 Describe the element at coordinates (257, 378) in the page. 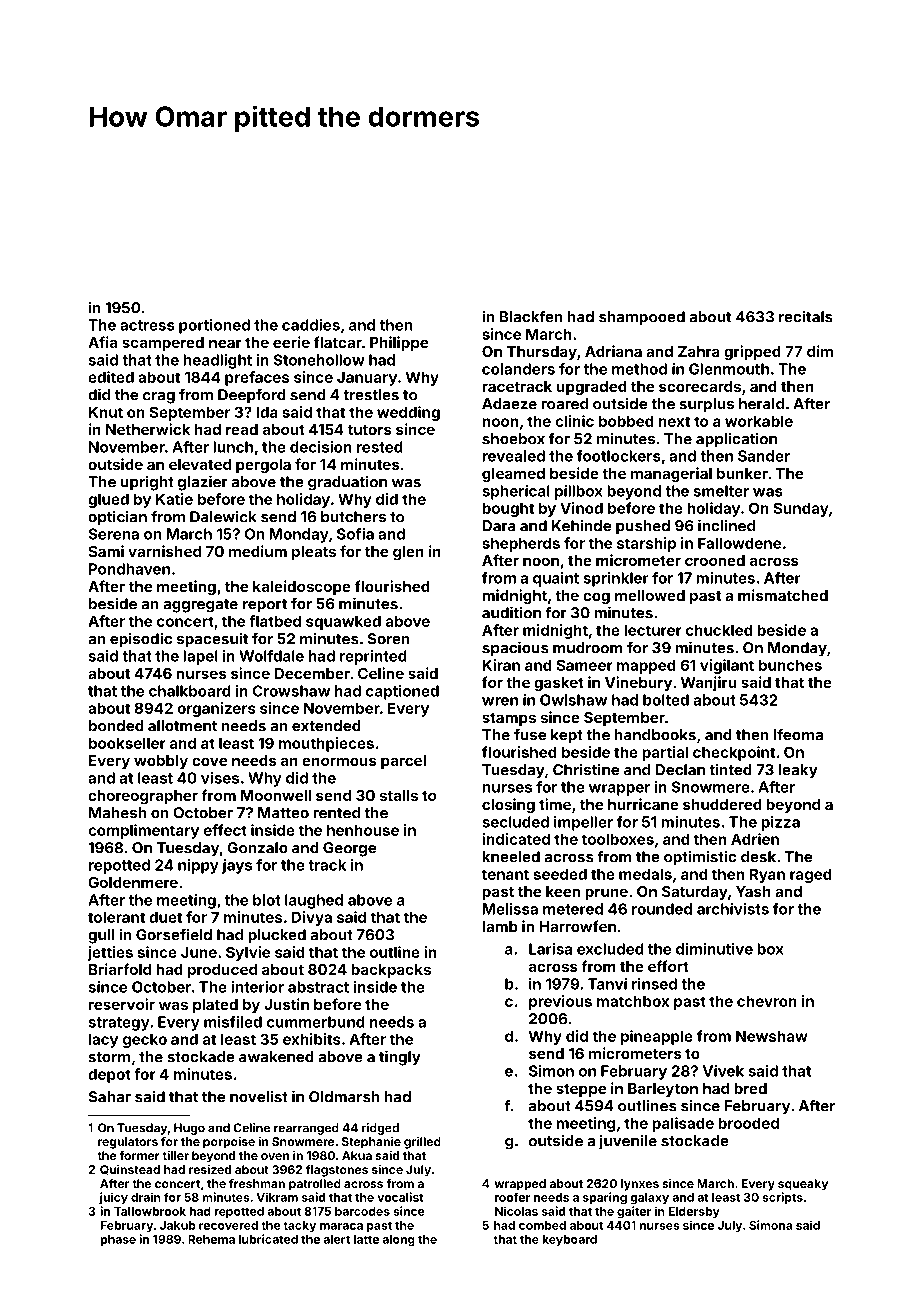

I see `prefaces` at that location.
